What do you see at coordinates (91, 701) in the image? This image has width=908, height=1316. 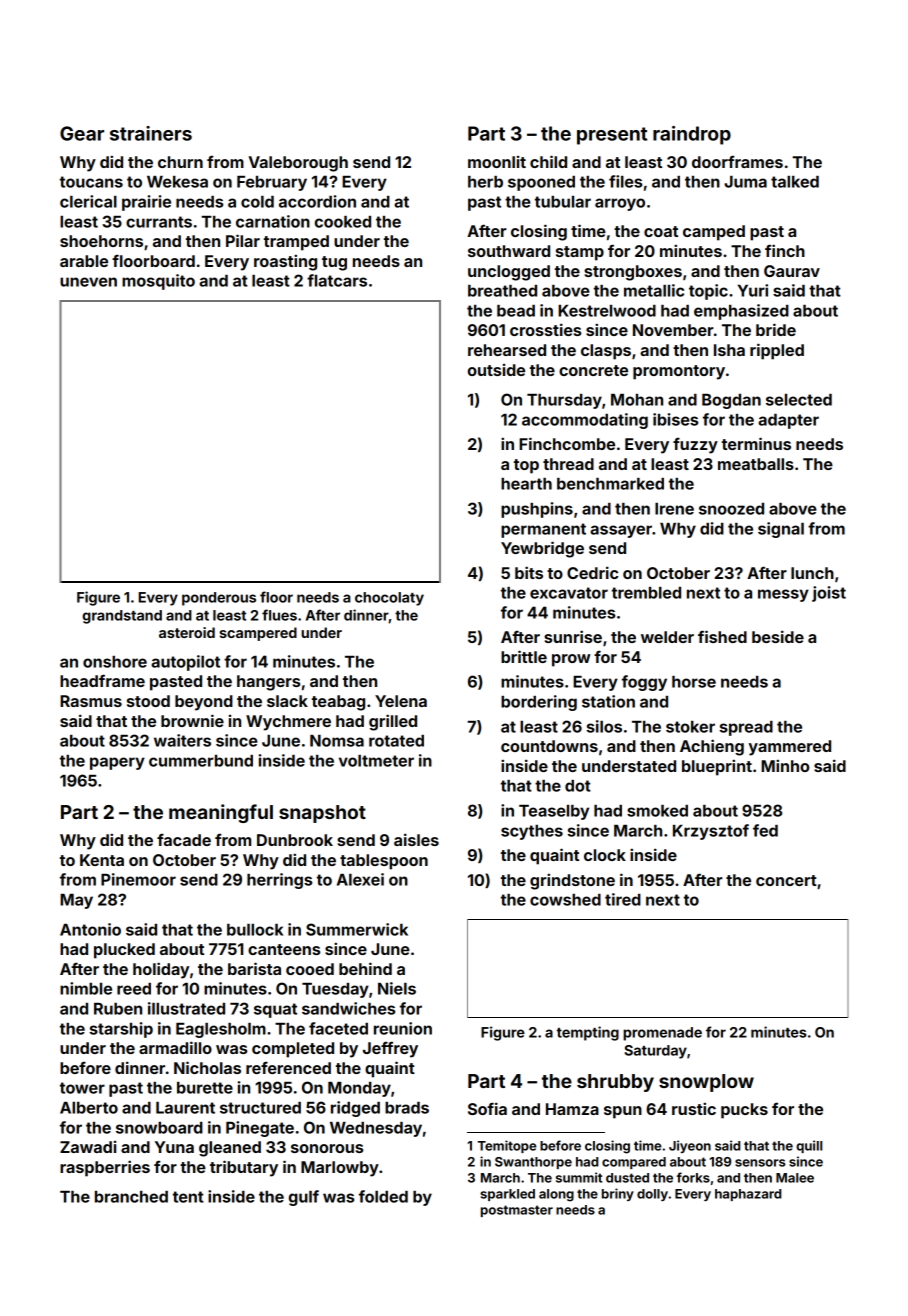 I see `Rasmus` at bounding box center [91, 701].
